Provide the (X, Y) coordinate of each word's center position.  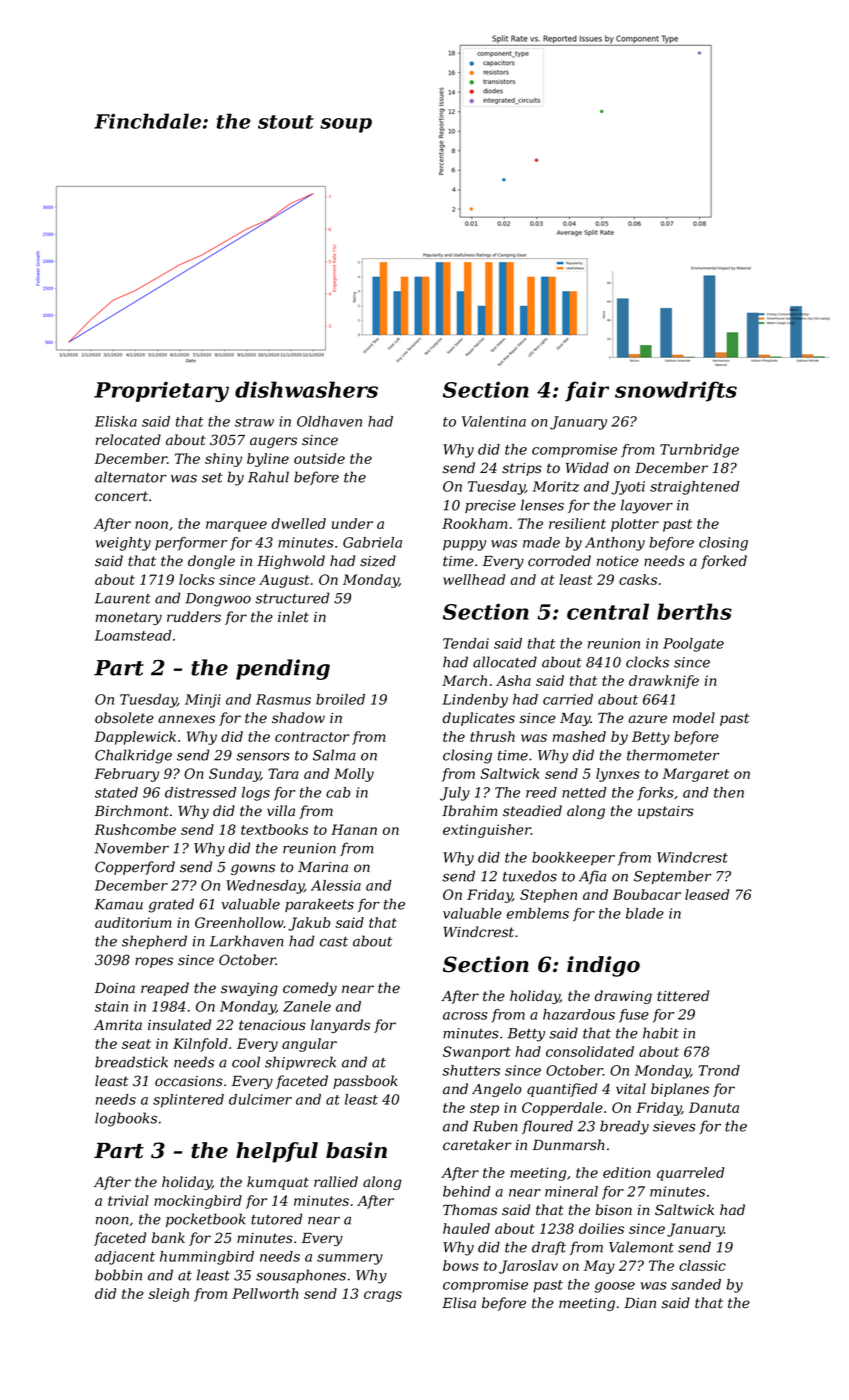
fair (587, 391)
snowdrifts (676, 391)
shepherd (154, 942)
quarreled (690, 1174)
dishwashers (306, 389)
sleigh (168, 1295)
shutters (471, 1070)
